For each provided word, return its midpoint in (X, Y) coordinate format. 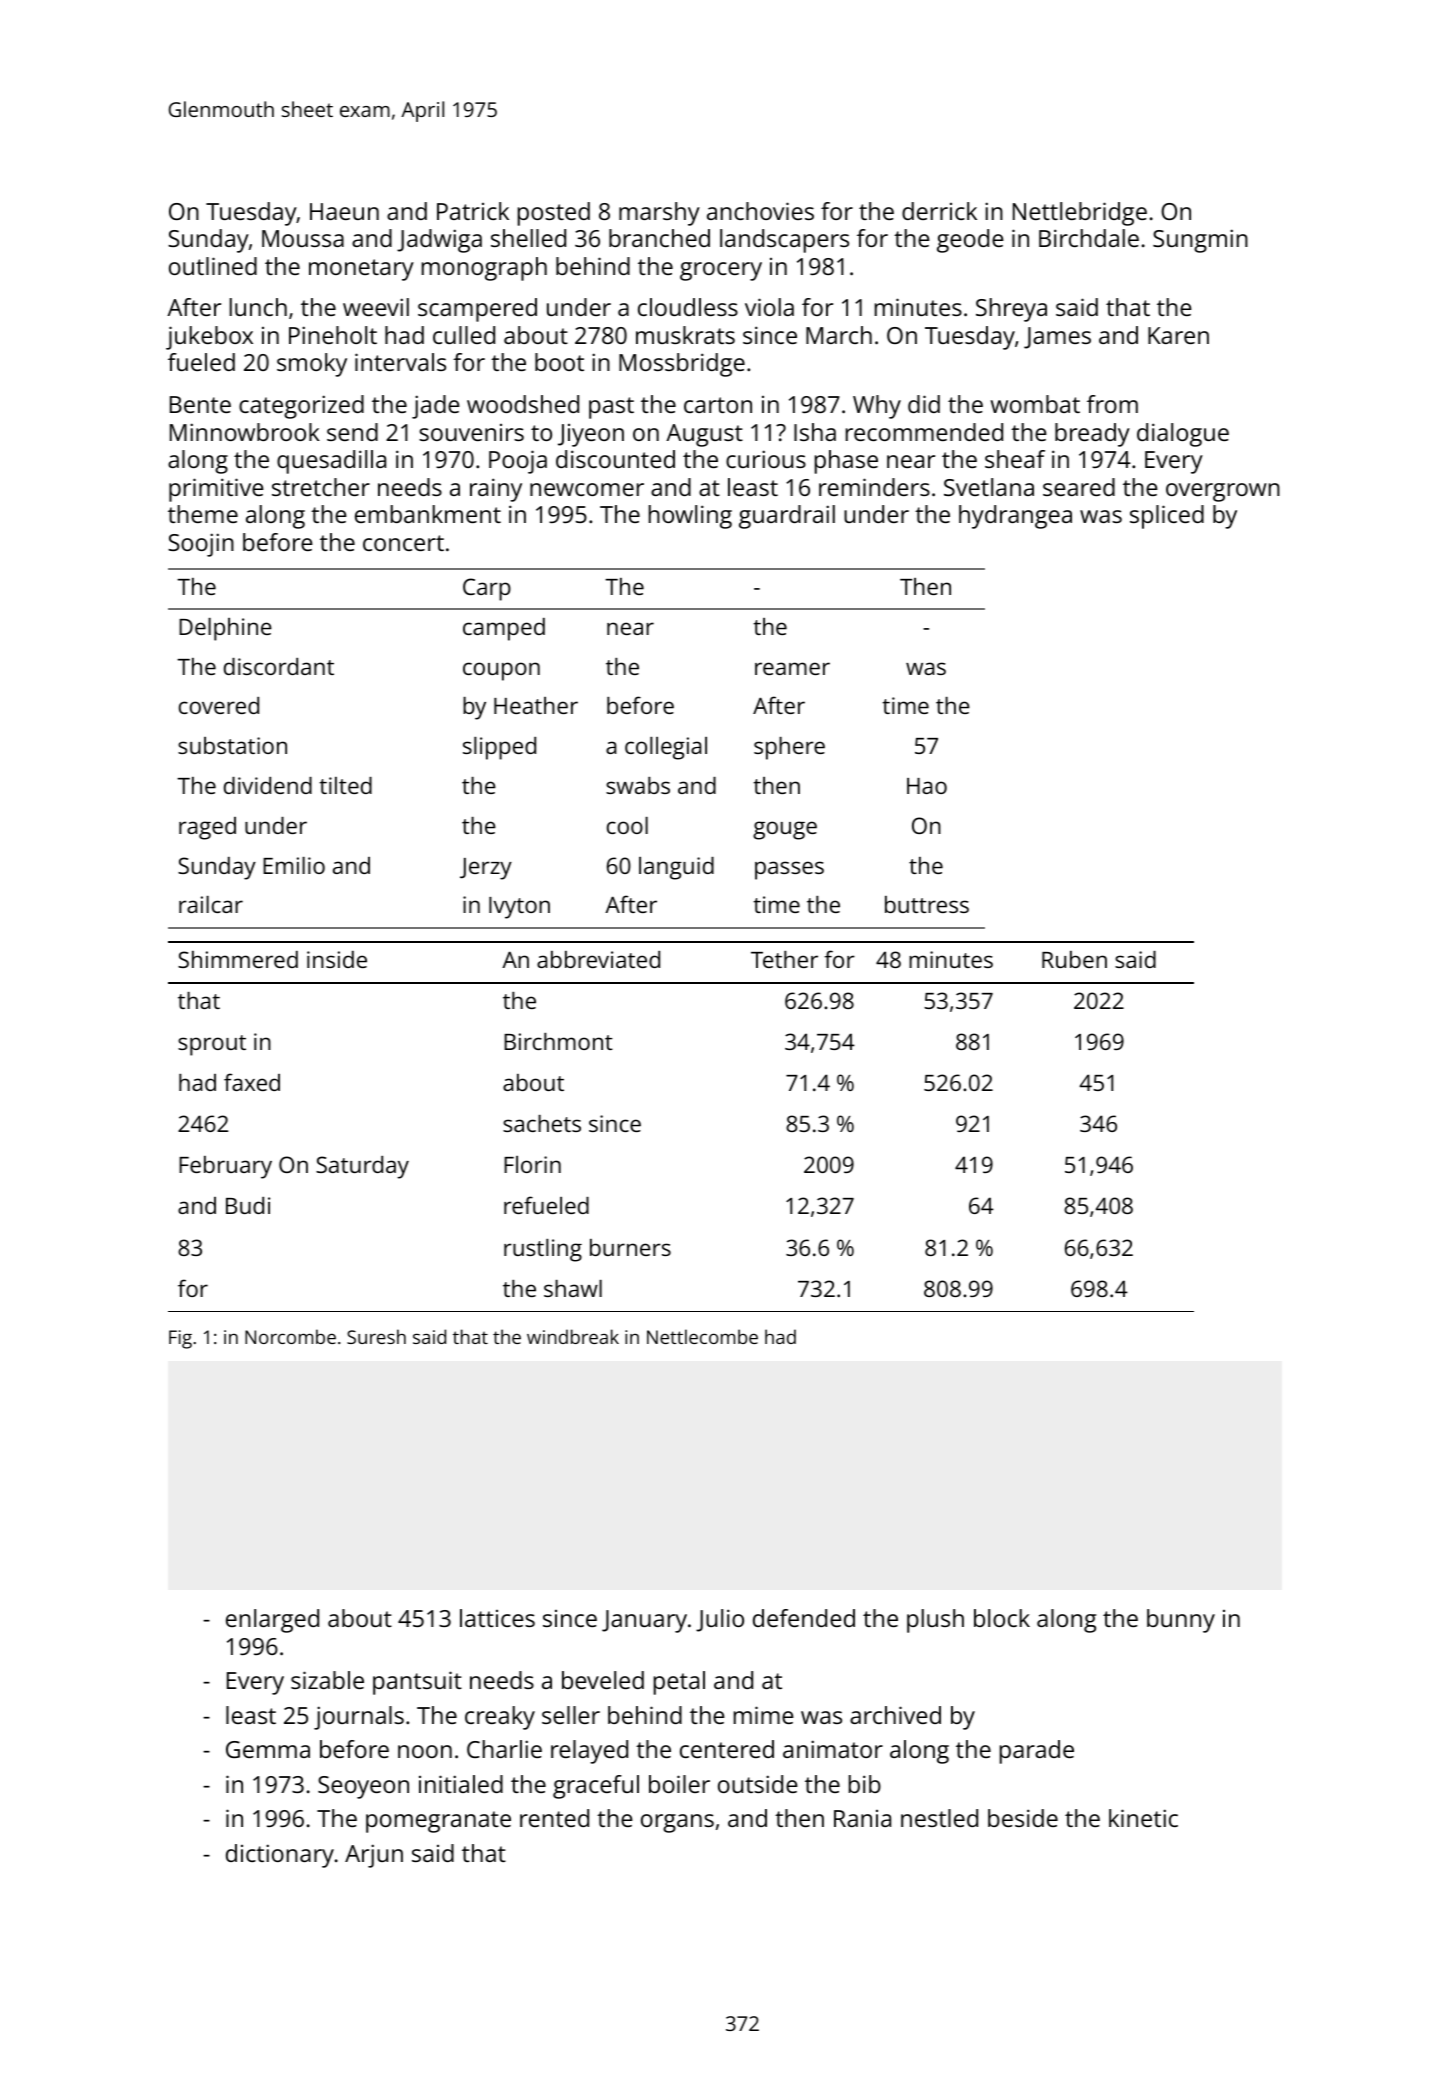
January (644, 1621)
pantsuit (417, 1683)
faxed (252, 1082)
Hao (927, 786)
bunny (1181, 1621)
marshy (659, 214)
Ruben (1074, 959)
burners (630, 1247)
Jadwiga (439, 241)
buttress (927, 904)
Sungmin (1200, 241)
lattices (497, 1618)
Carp (487, 589)
